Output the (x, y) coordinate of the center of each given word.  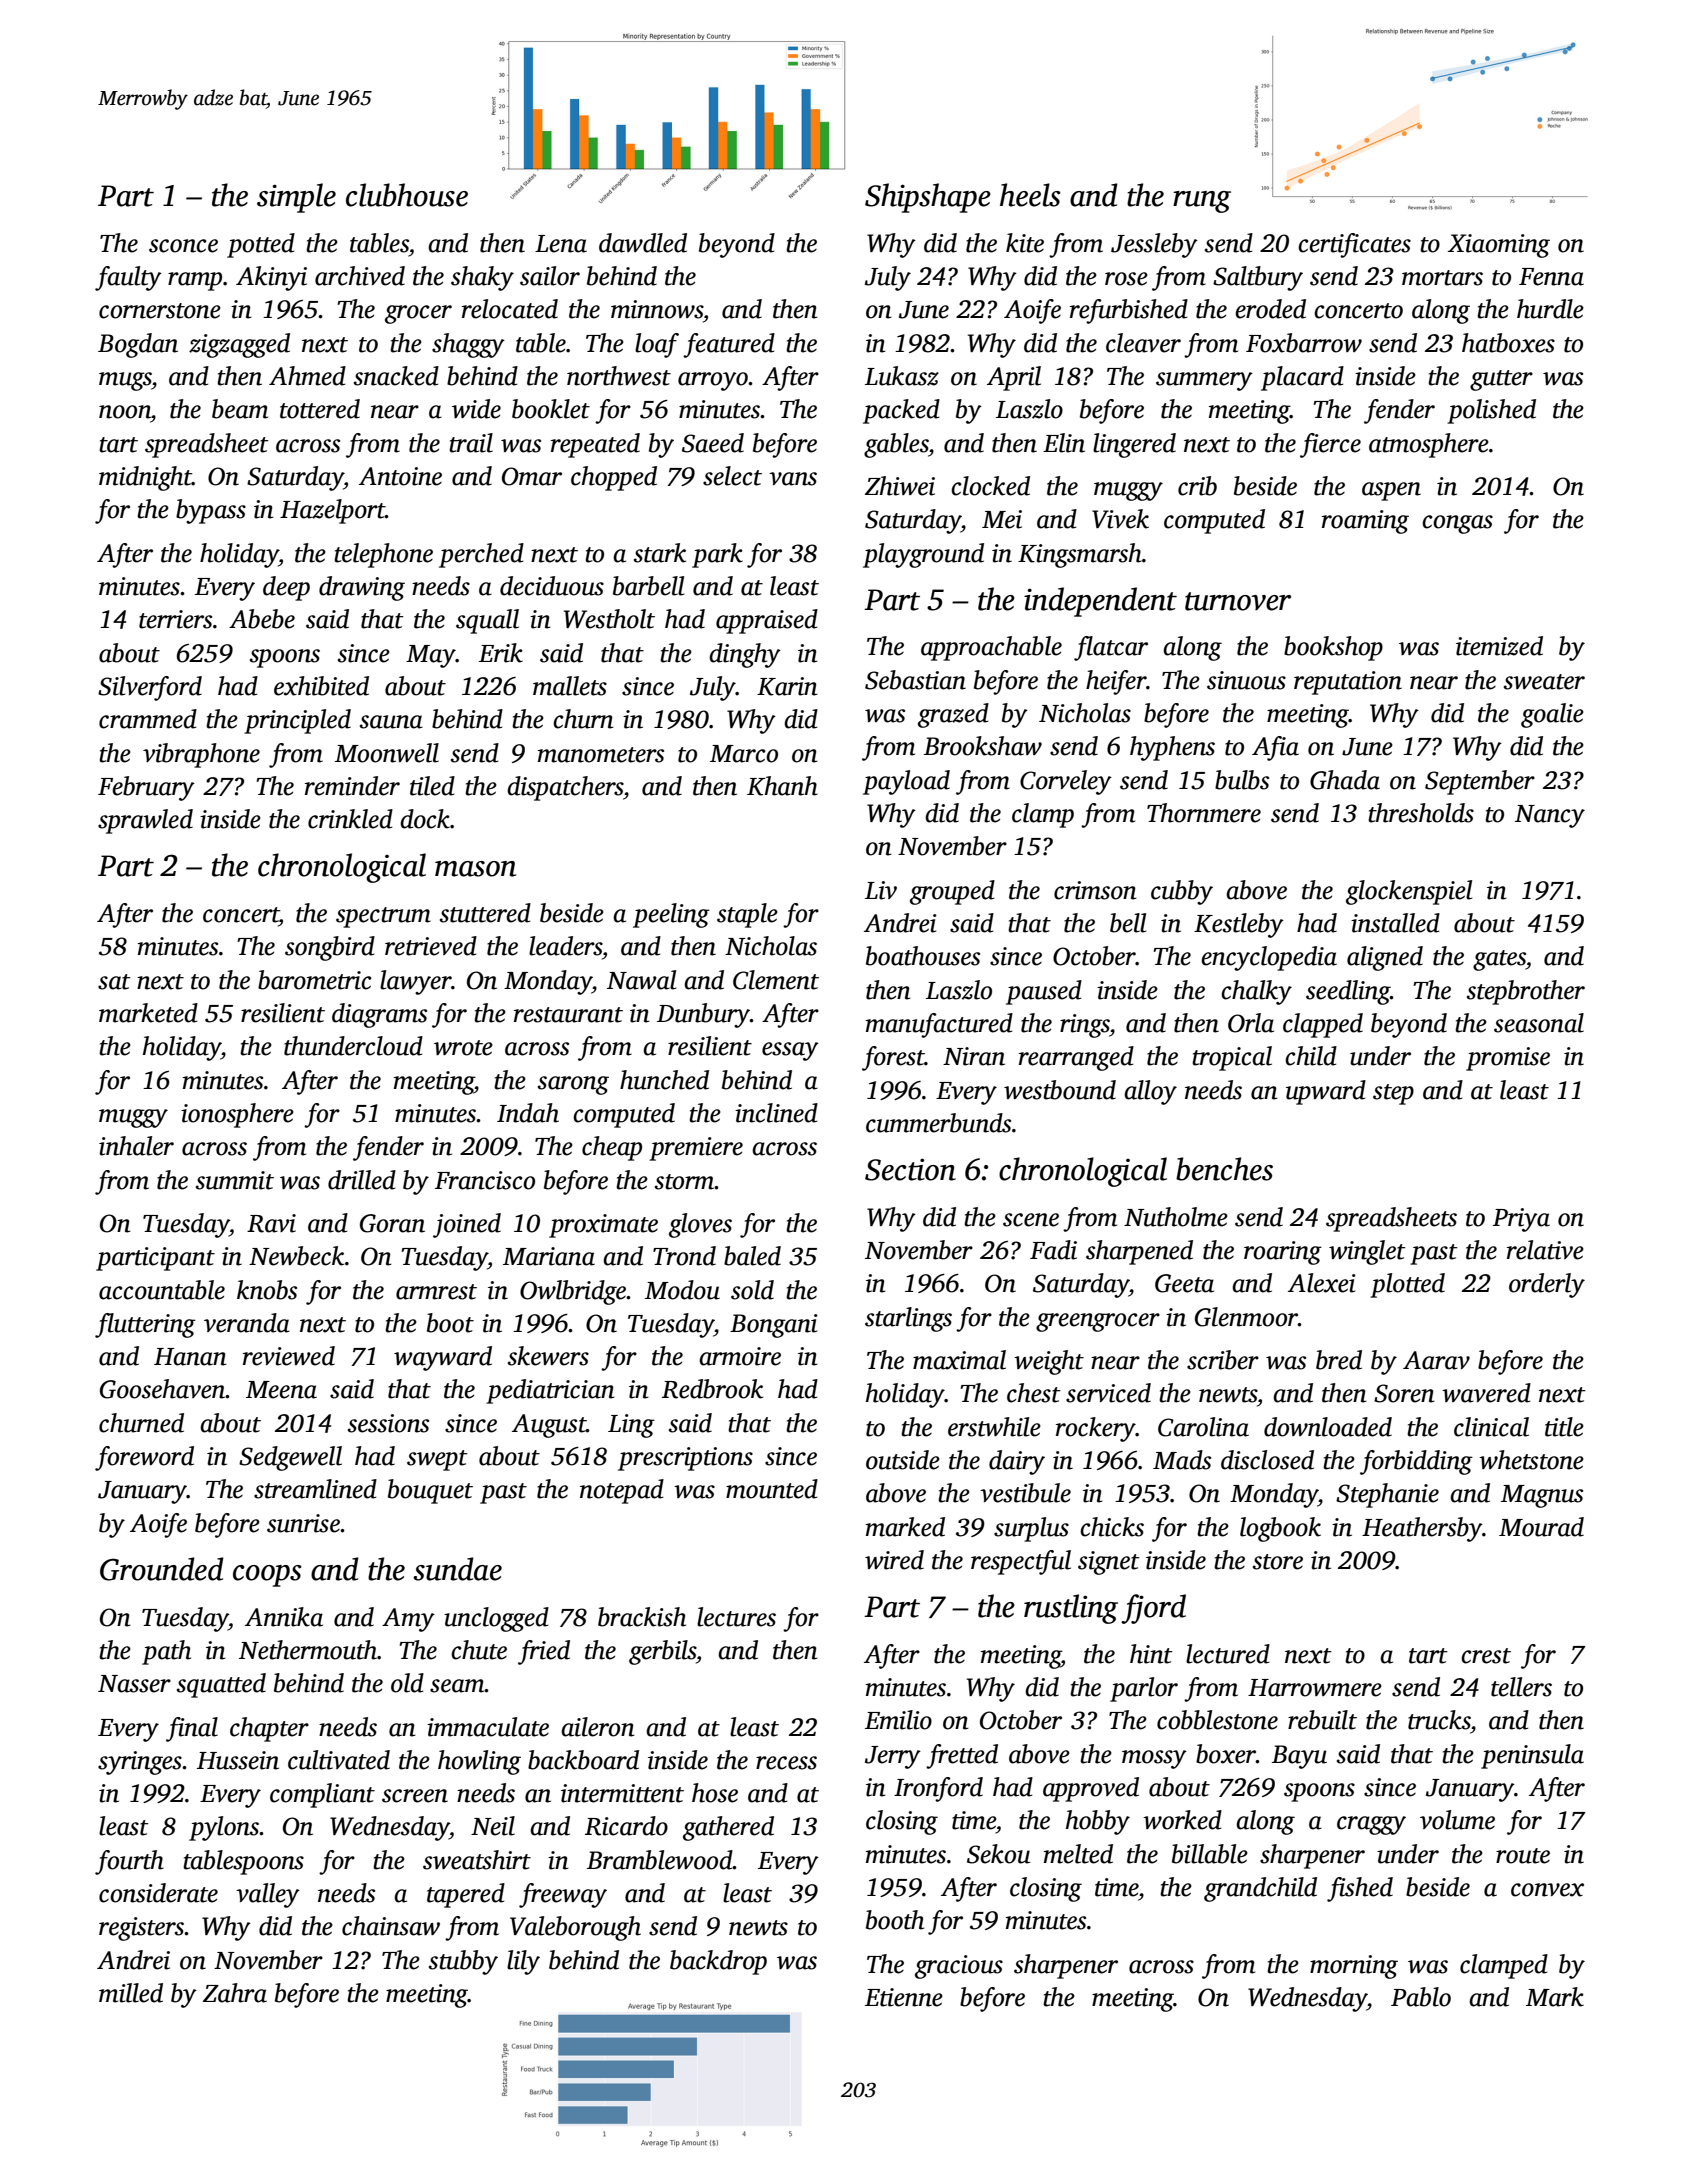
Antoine (400, 476)
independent (1100, 602)
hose (715, 1793)
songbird (330, 948)
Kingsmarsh (1080, 555)
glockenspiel (1409, 892)
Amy (408, 1620)
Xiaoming (1499, 246)
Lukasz (902, 376)
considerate (158, 1893)
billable (1210, 1854)
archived (360, 276)
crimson (1095, 890)
